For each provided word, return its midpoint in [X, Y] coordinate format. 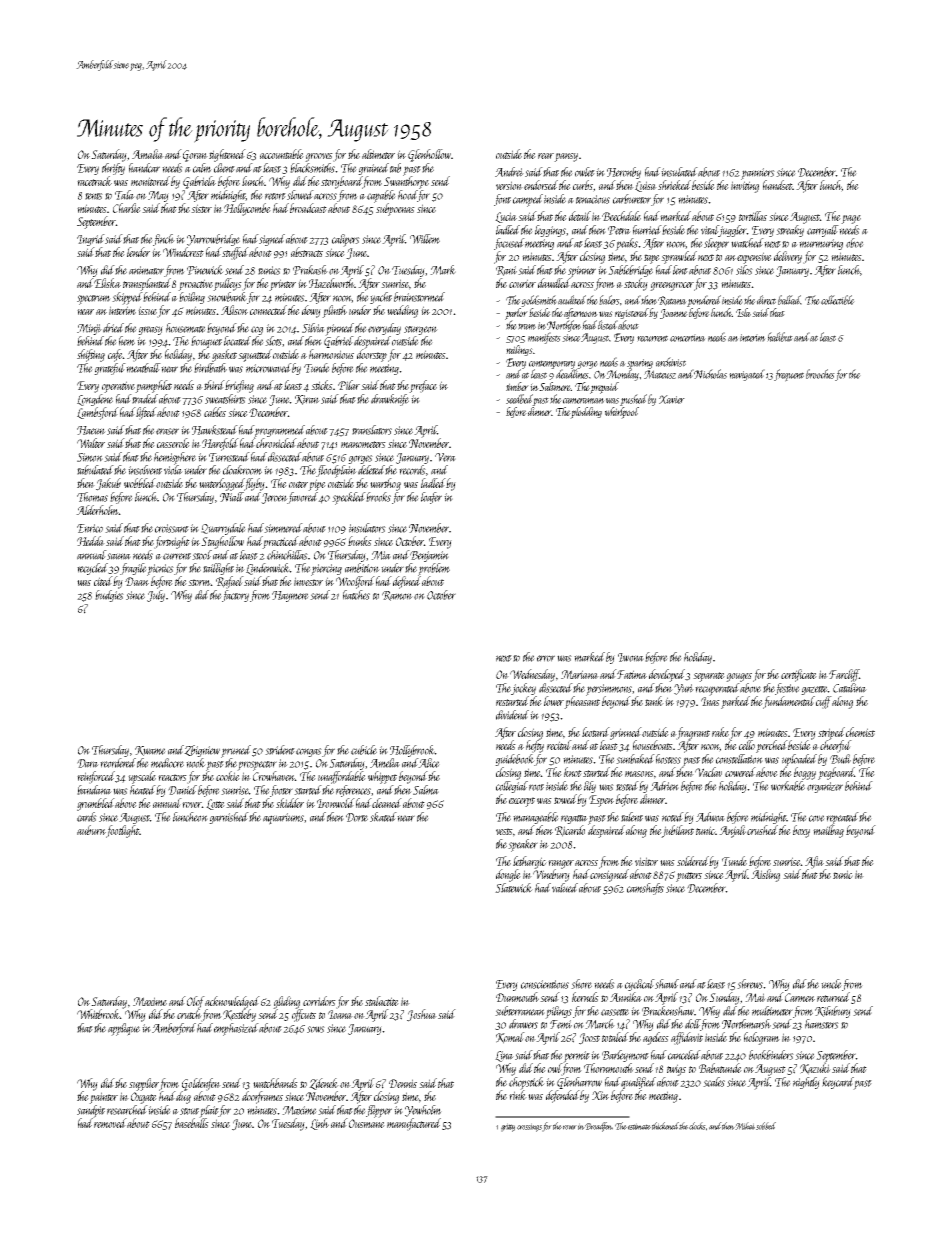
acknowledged [232, 1002]
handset [777, 185]
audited [572, 300]
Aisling [765, 875]
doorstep [372, 355]
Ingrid [91, 240]
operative [119, 387]
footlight [122, 831]
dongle [508, 875]
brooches [820, 374]
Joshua [422, 1015]
